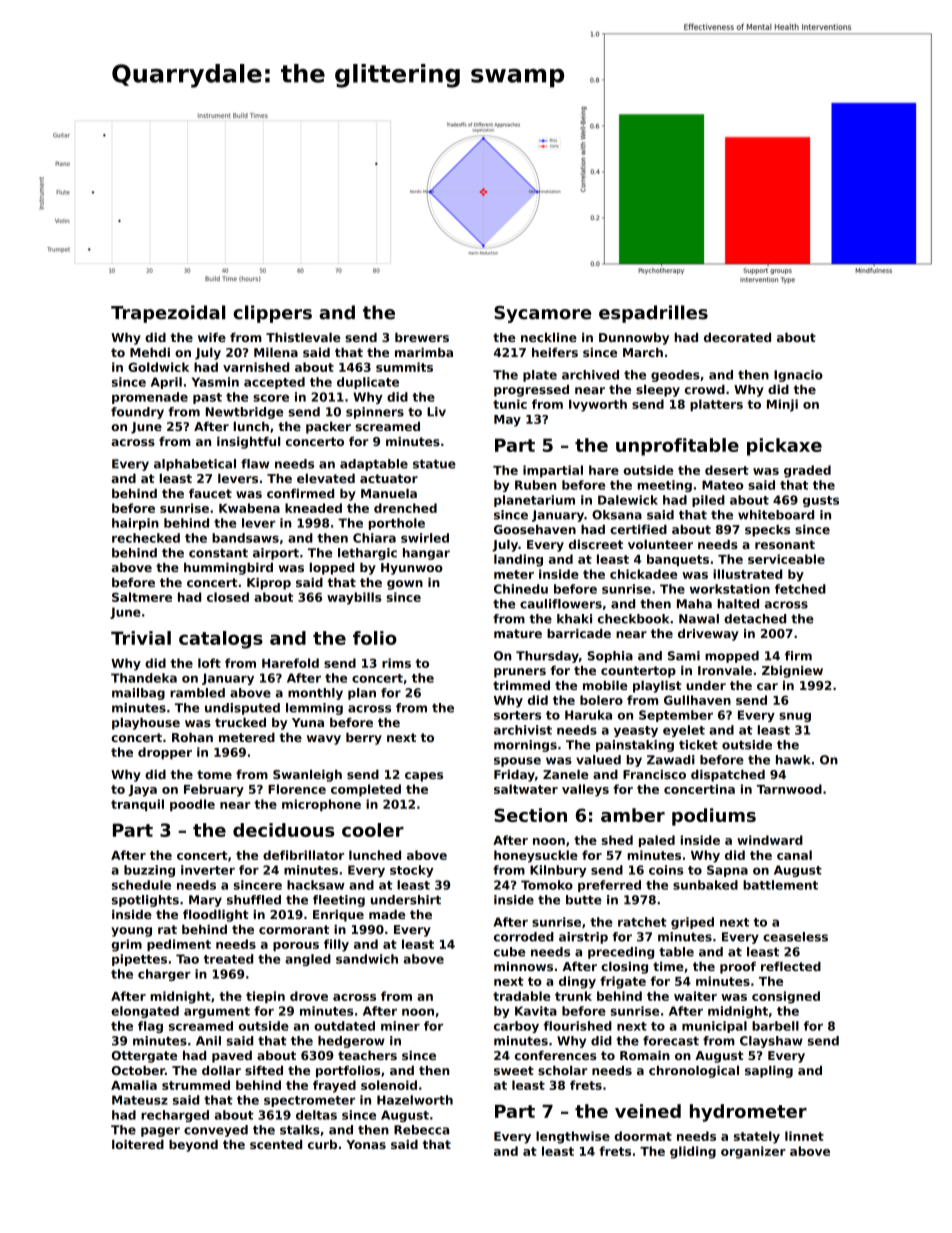 The width and height of the screenshot is (952, 1233). I want to click on Chinedu, so click(521, 589).
